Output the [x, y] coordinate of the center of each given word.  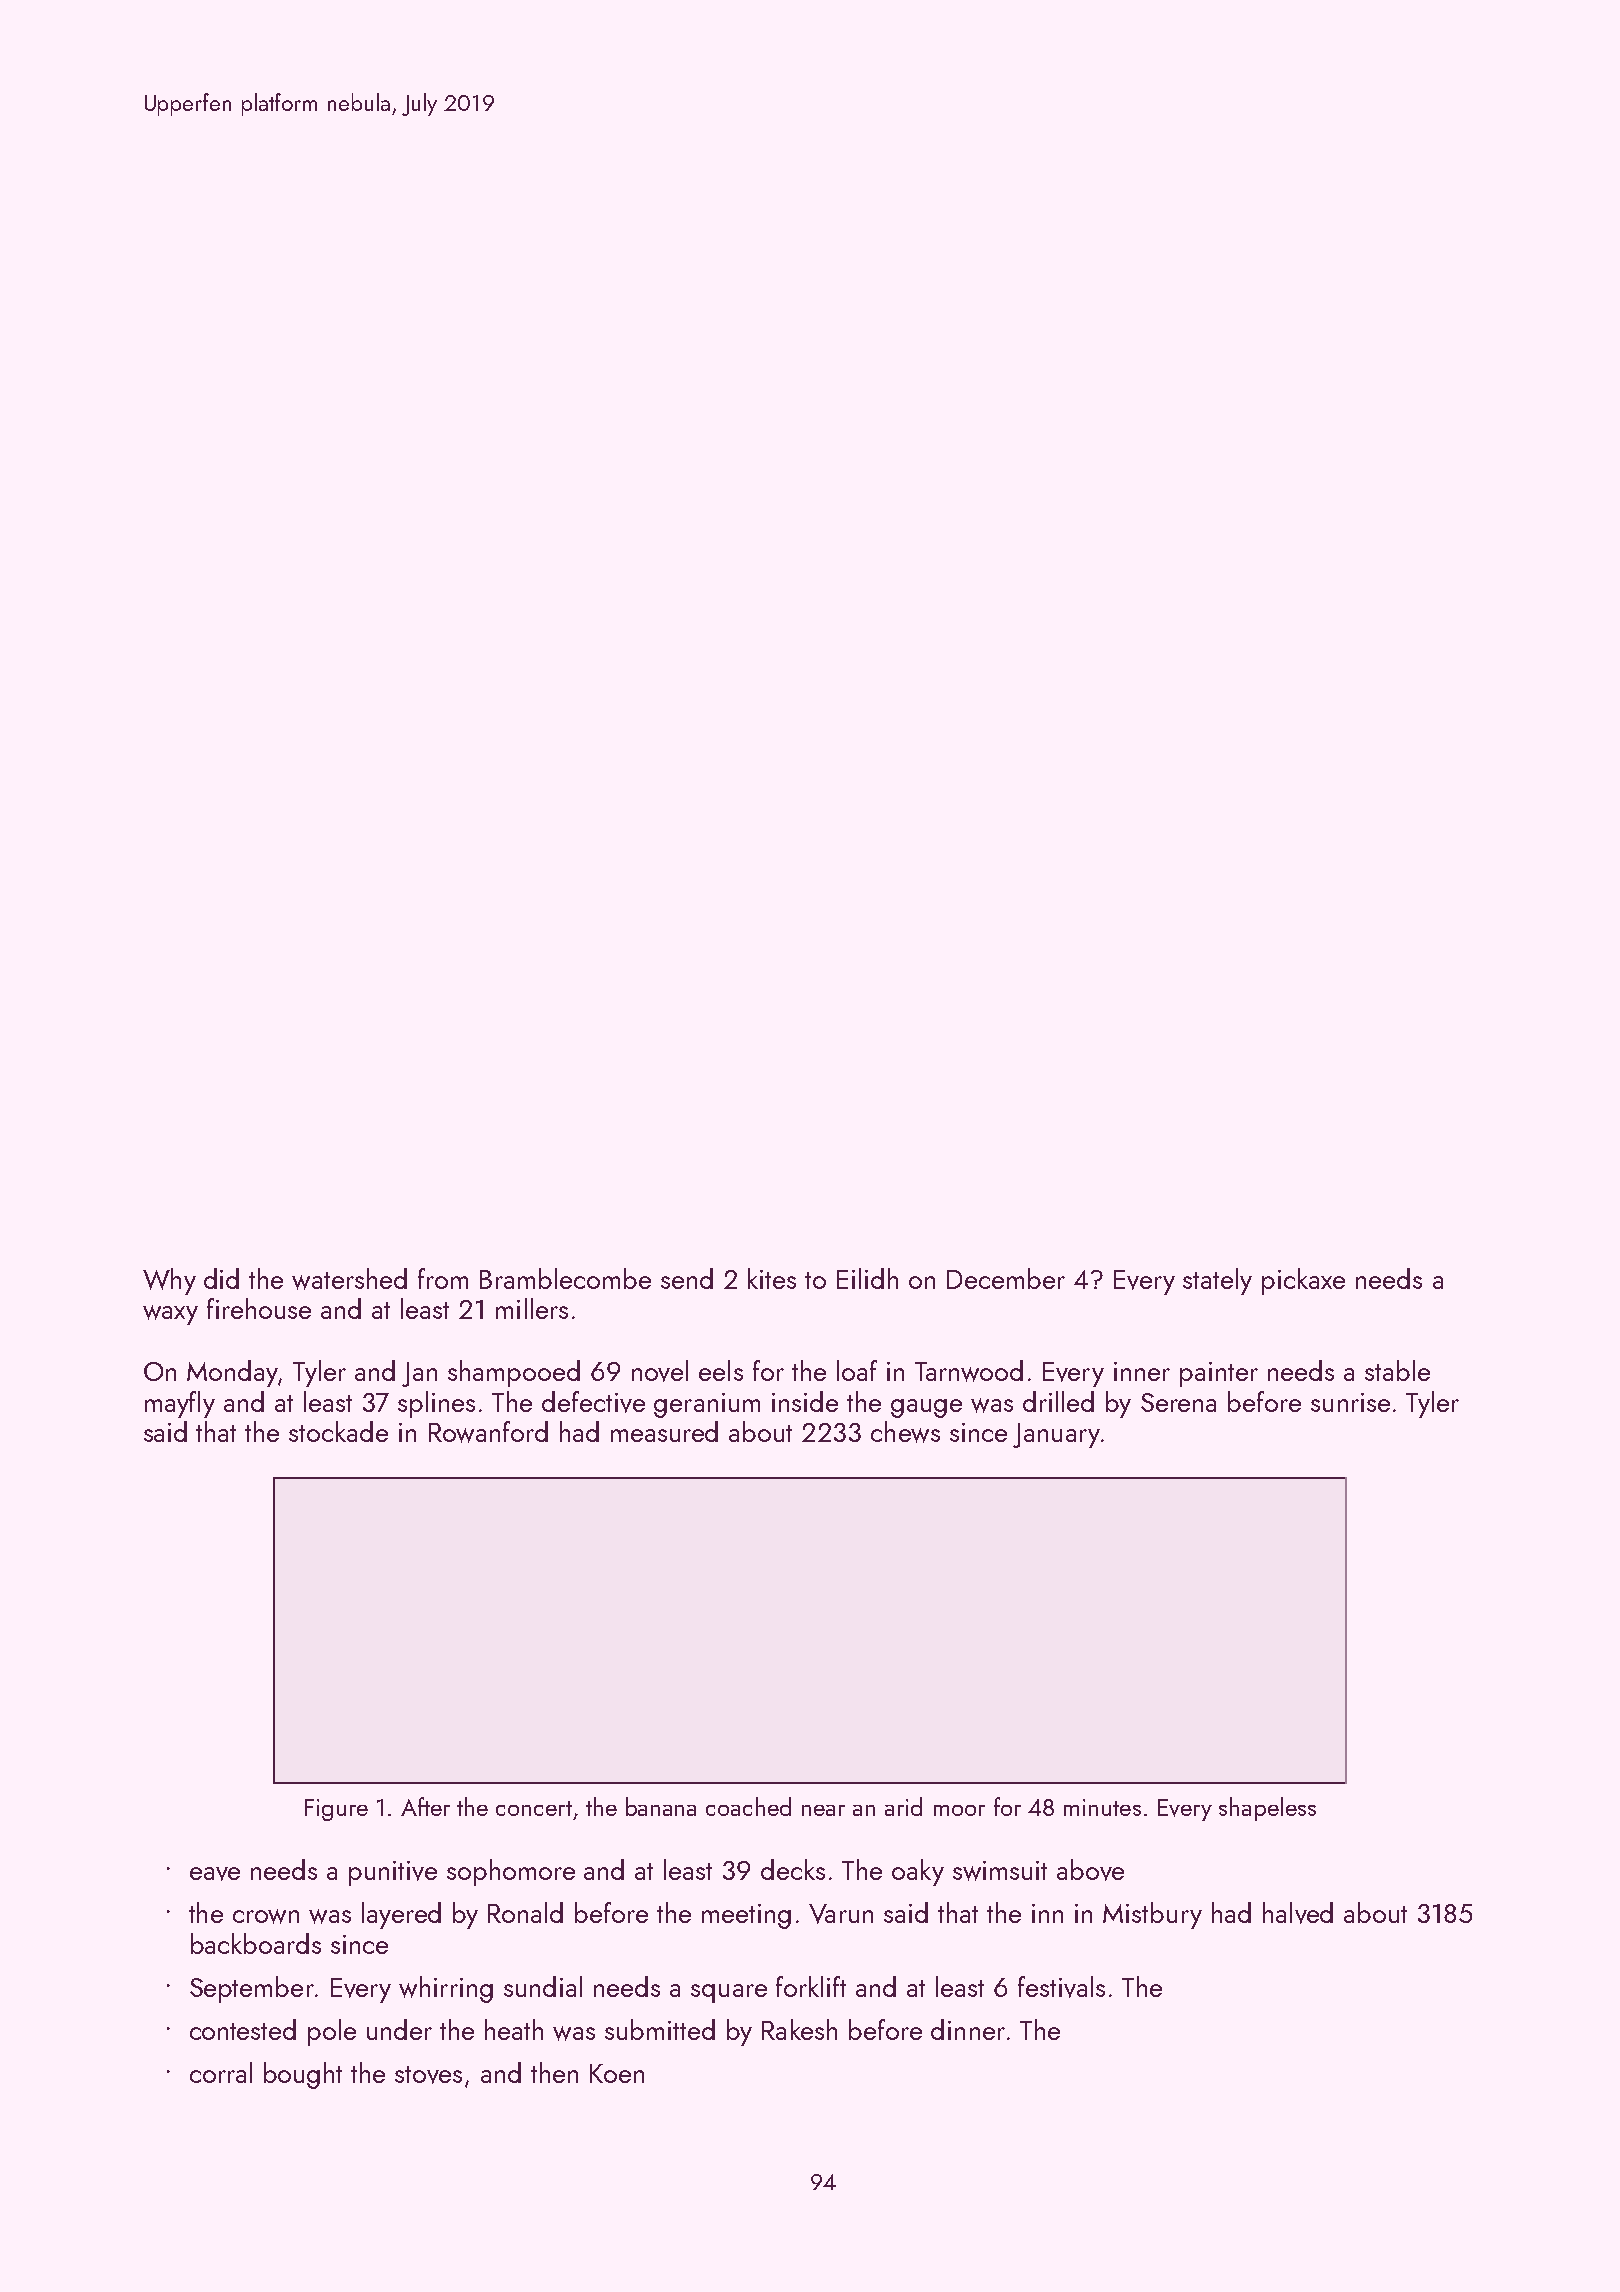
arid [903, 1806]
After [425, 1806]
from [443, 1278]
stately [1217, 1281]
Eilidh [867, 1278]
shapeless [1267, 1809]
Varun [841, 1914]
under [399, 2029]
